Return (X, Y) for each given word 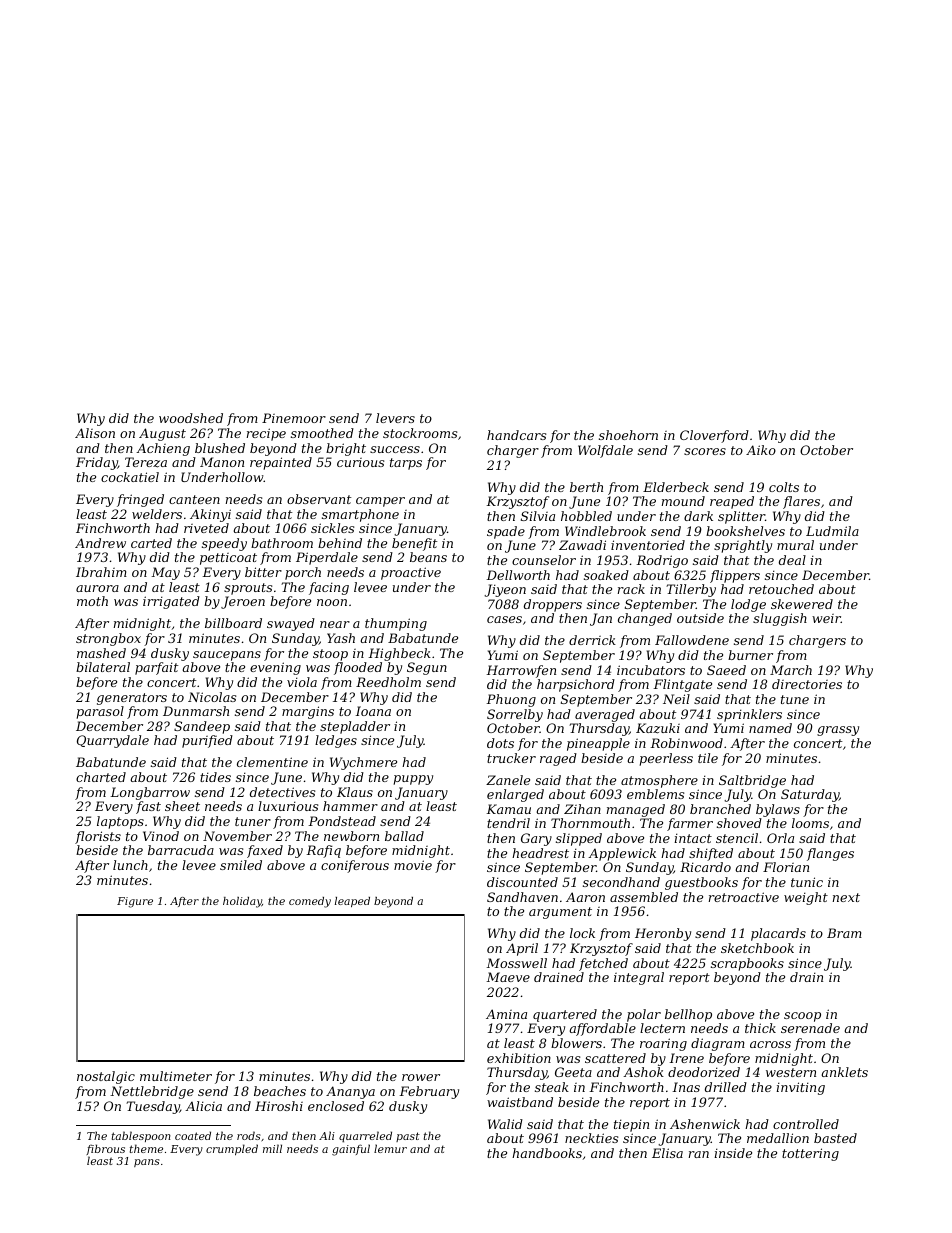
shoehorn (628, 435)
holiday (242, 902)
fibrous (105, 1149)
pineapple (598, 744)
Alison (95, 433)
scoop (802, 1017)
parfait (156, 668)
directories (807, 684)
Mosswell (516, 963)
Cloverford (714, 436)
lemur (390, 1148)
